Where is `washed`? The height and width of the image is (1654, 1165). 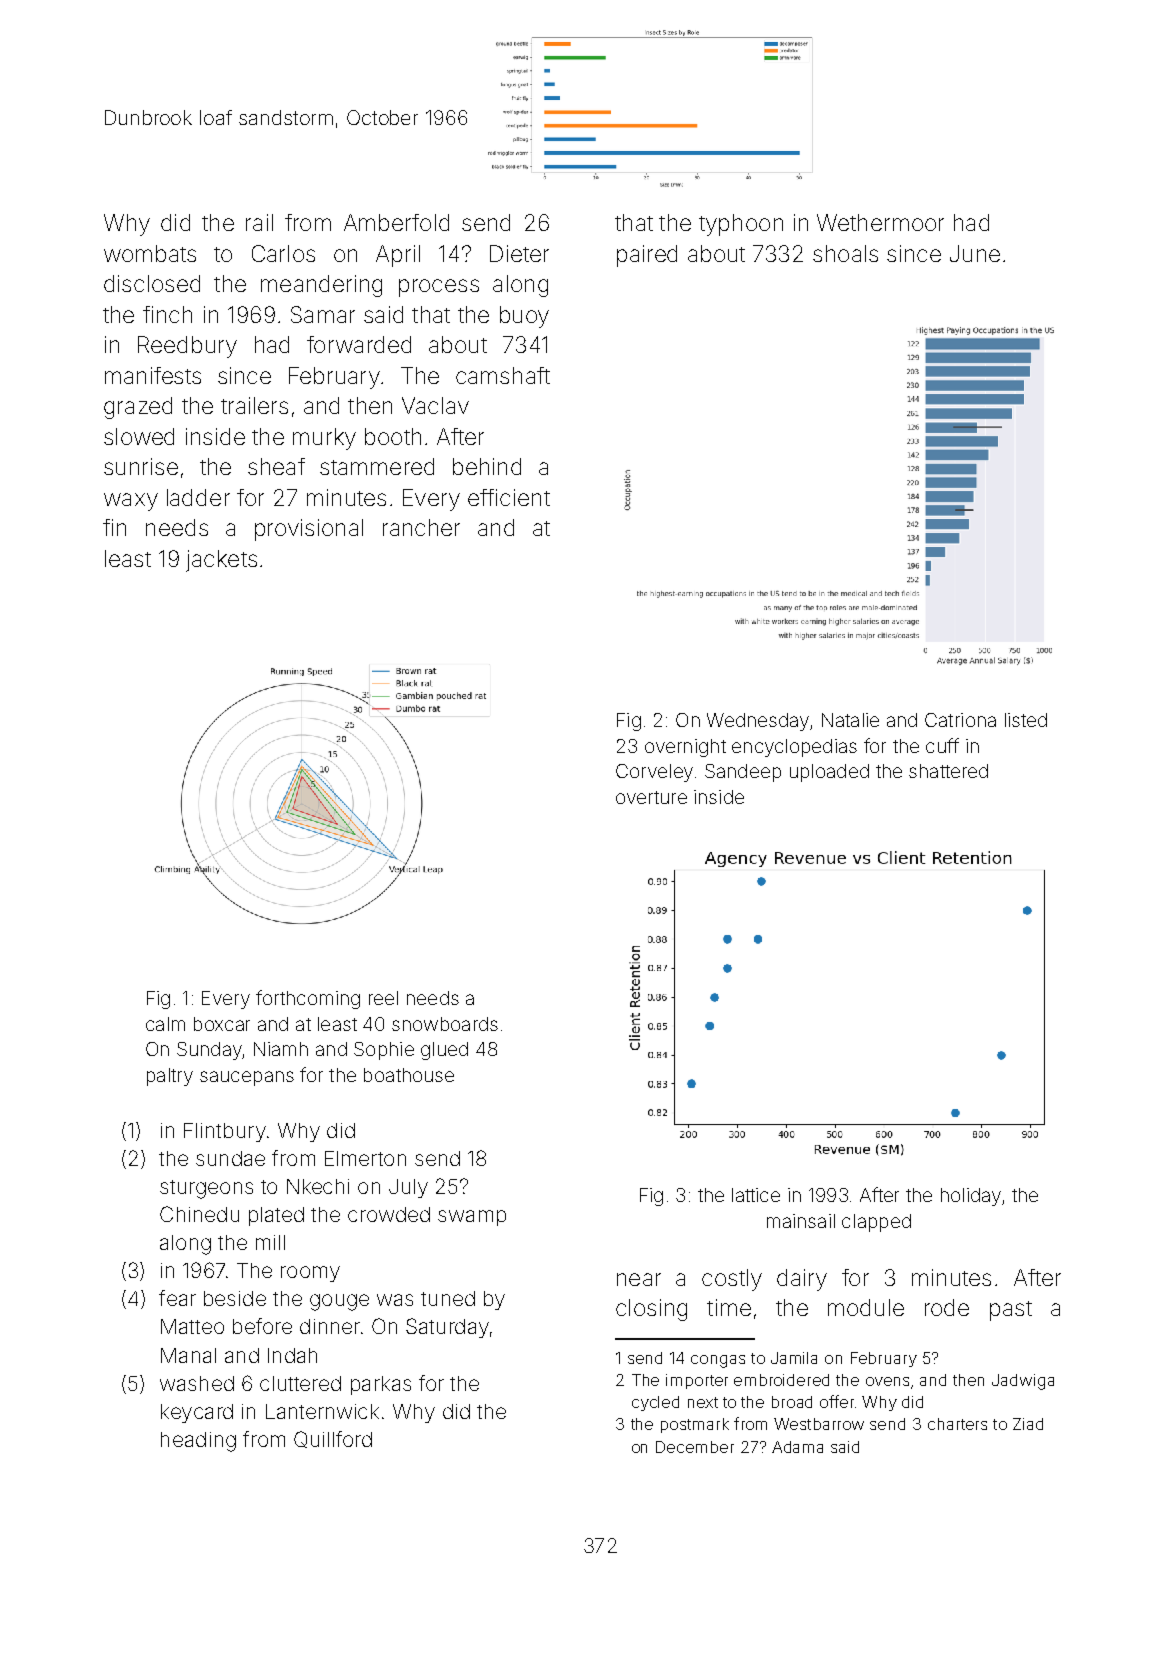 washed is located at coordinates (197, 1383).
